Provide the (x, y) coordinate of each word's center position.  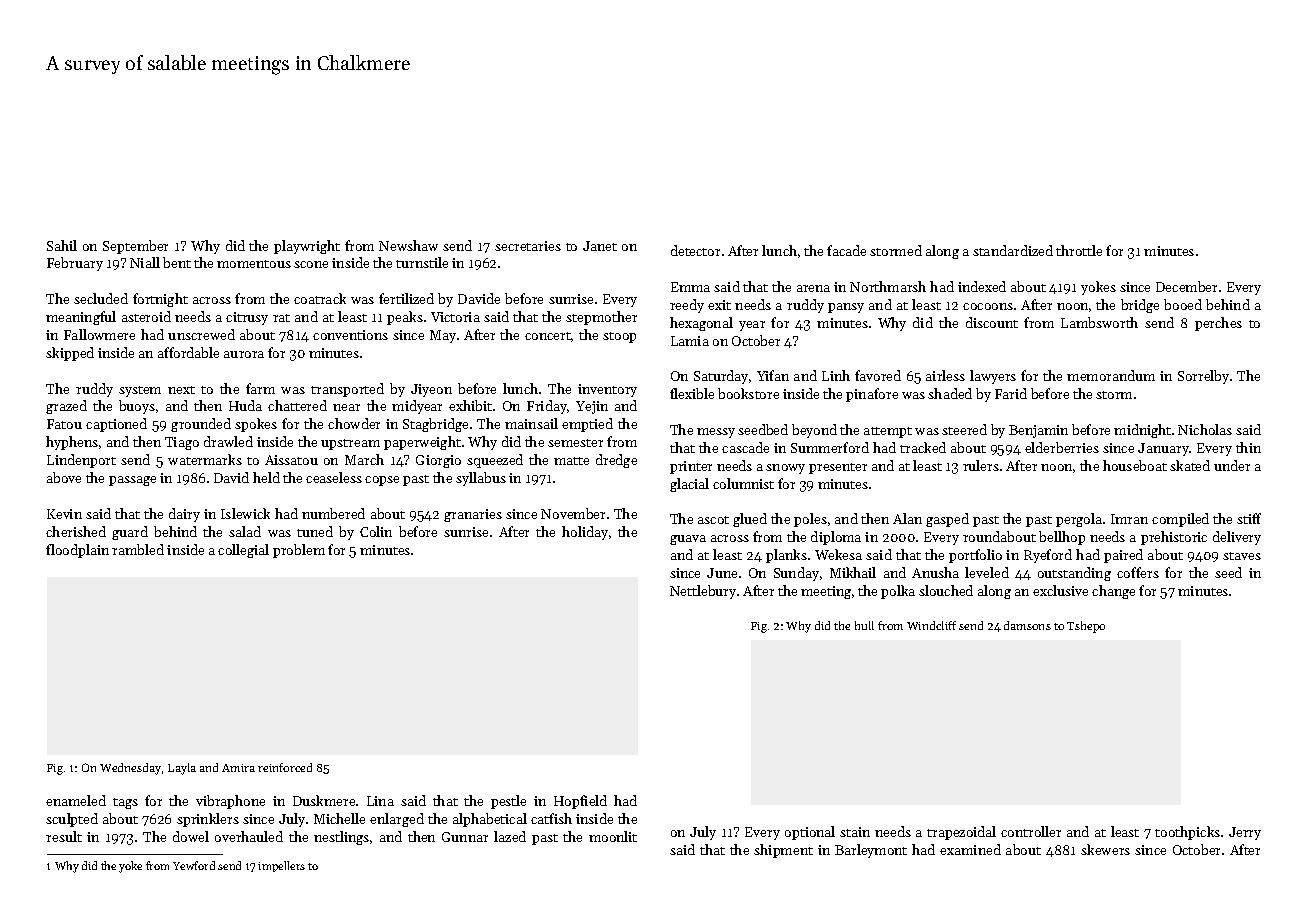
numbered (333, 513)
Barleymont (871, 851)
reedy (687, 306)
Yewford (194, 865)
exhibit (470, 405)
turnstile (422, 262)
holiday (585, 533)
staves (1242, 556)
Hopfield (580, 802)
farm (260, 388)
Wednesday (130, 769)
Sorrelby (1203, 377)
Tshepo (1086, 627)
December (1186, 286)
